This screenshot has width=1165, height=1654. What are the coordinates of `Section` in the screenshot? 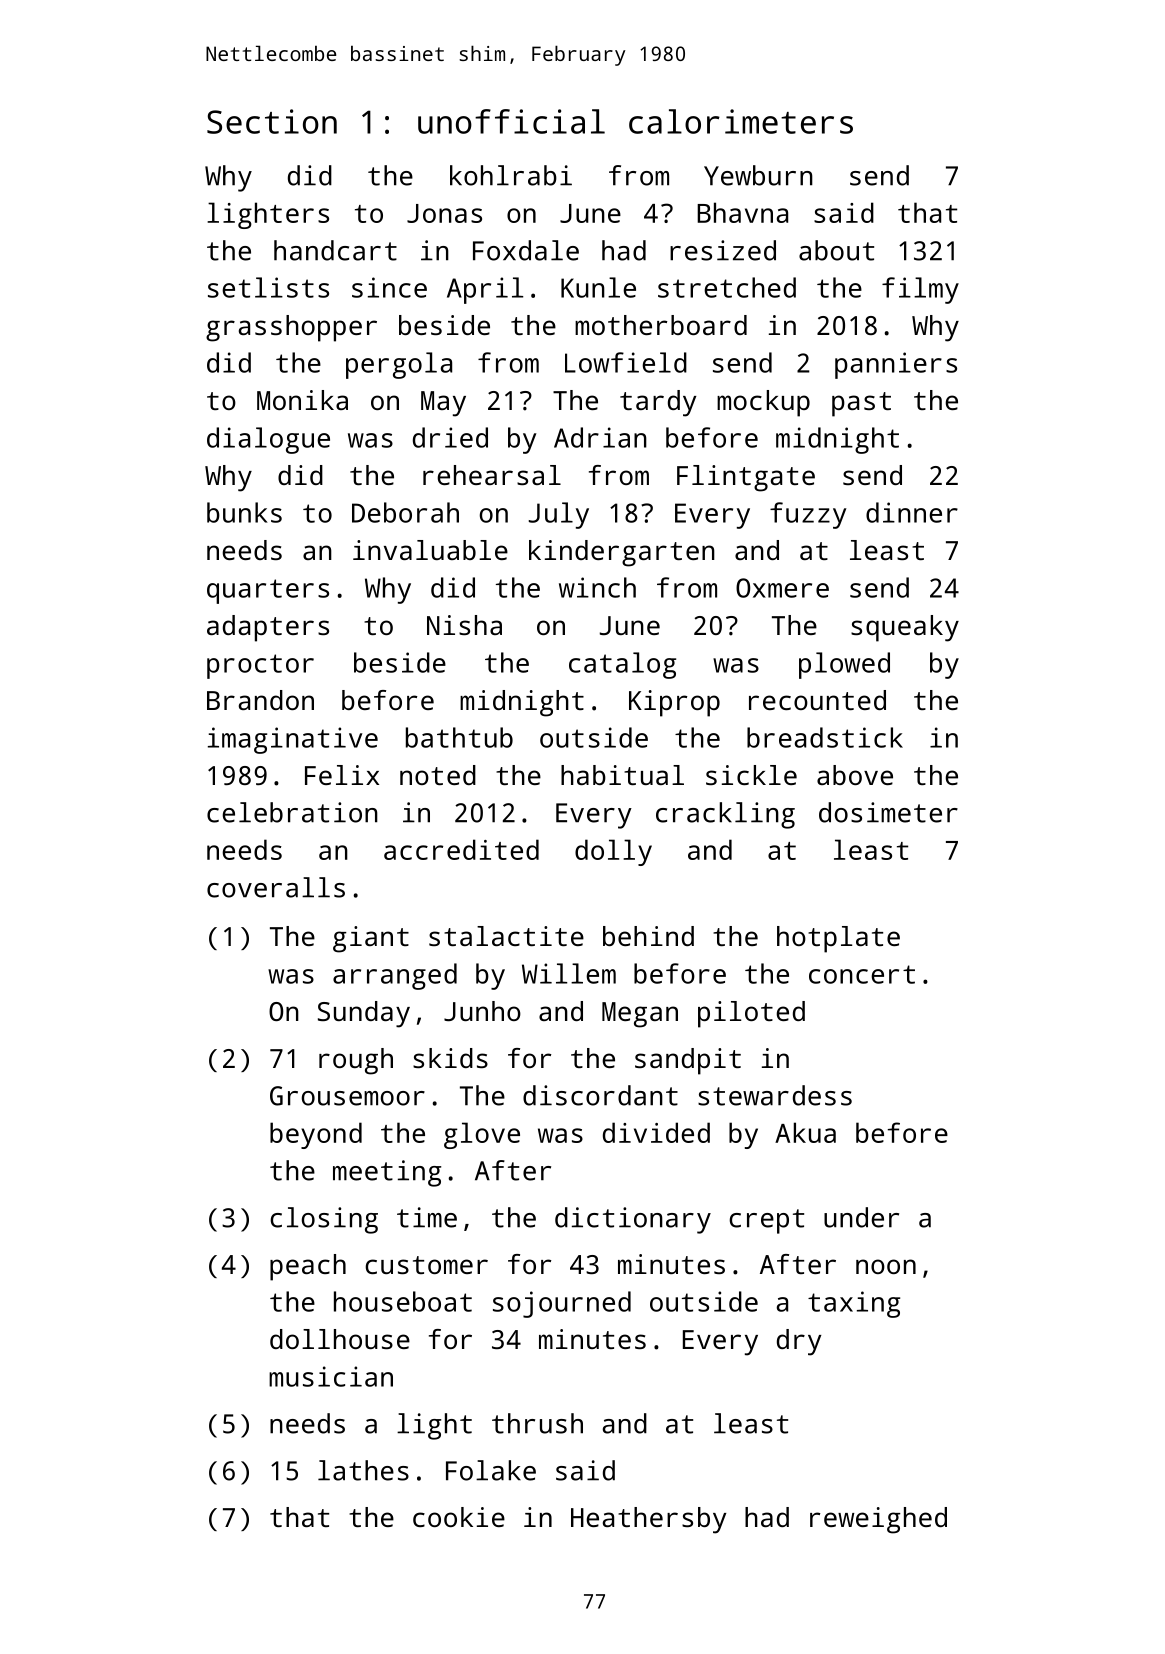 It's located at (272, 121).
